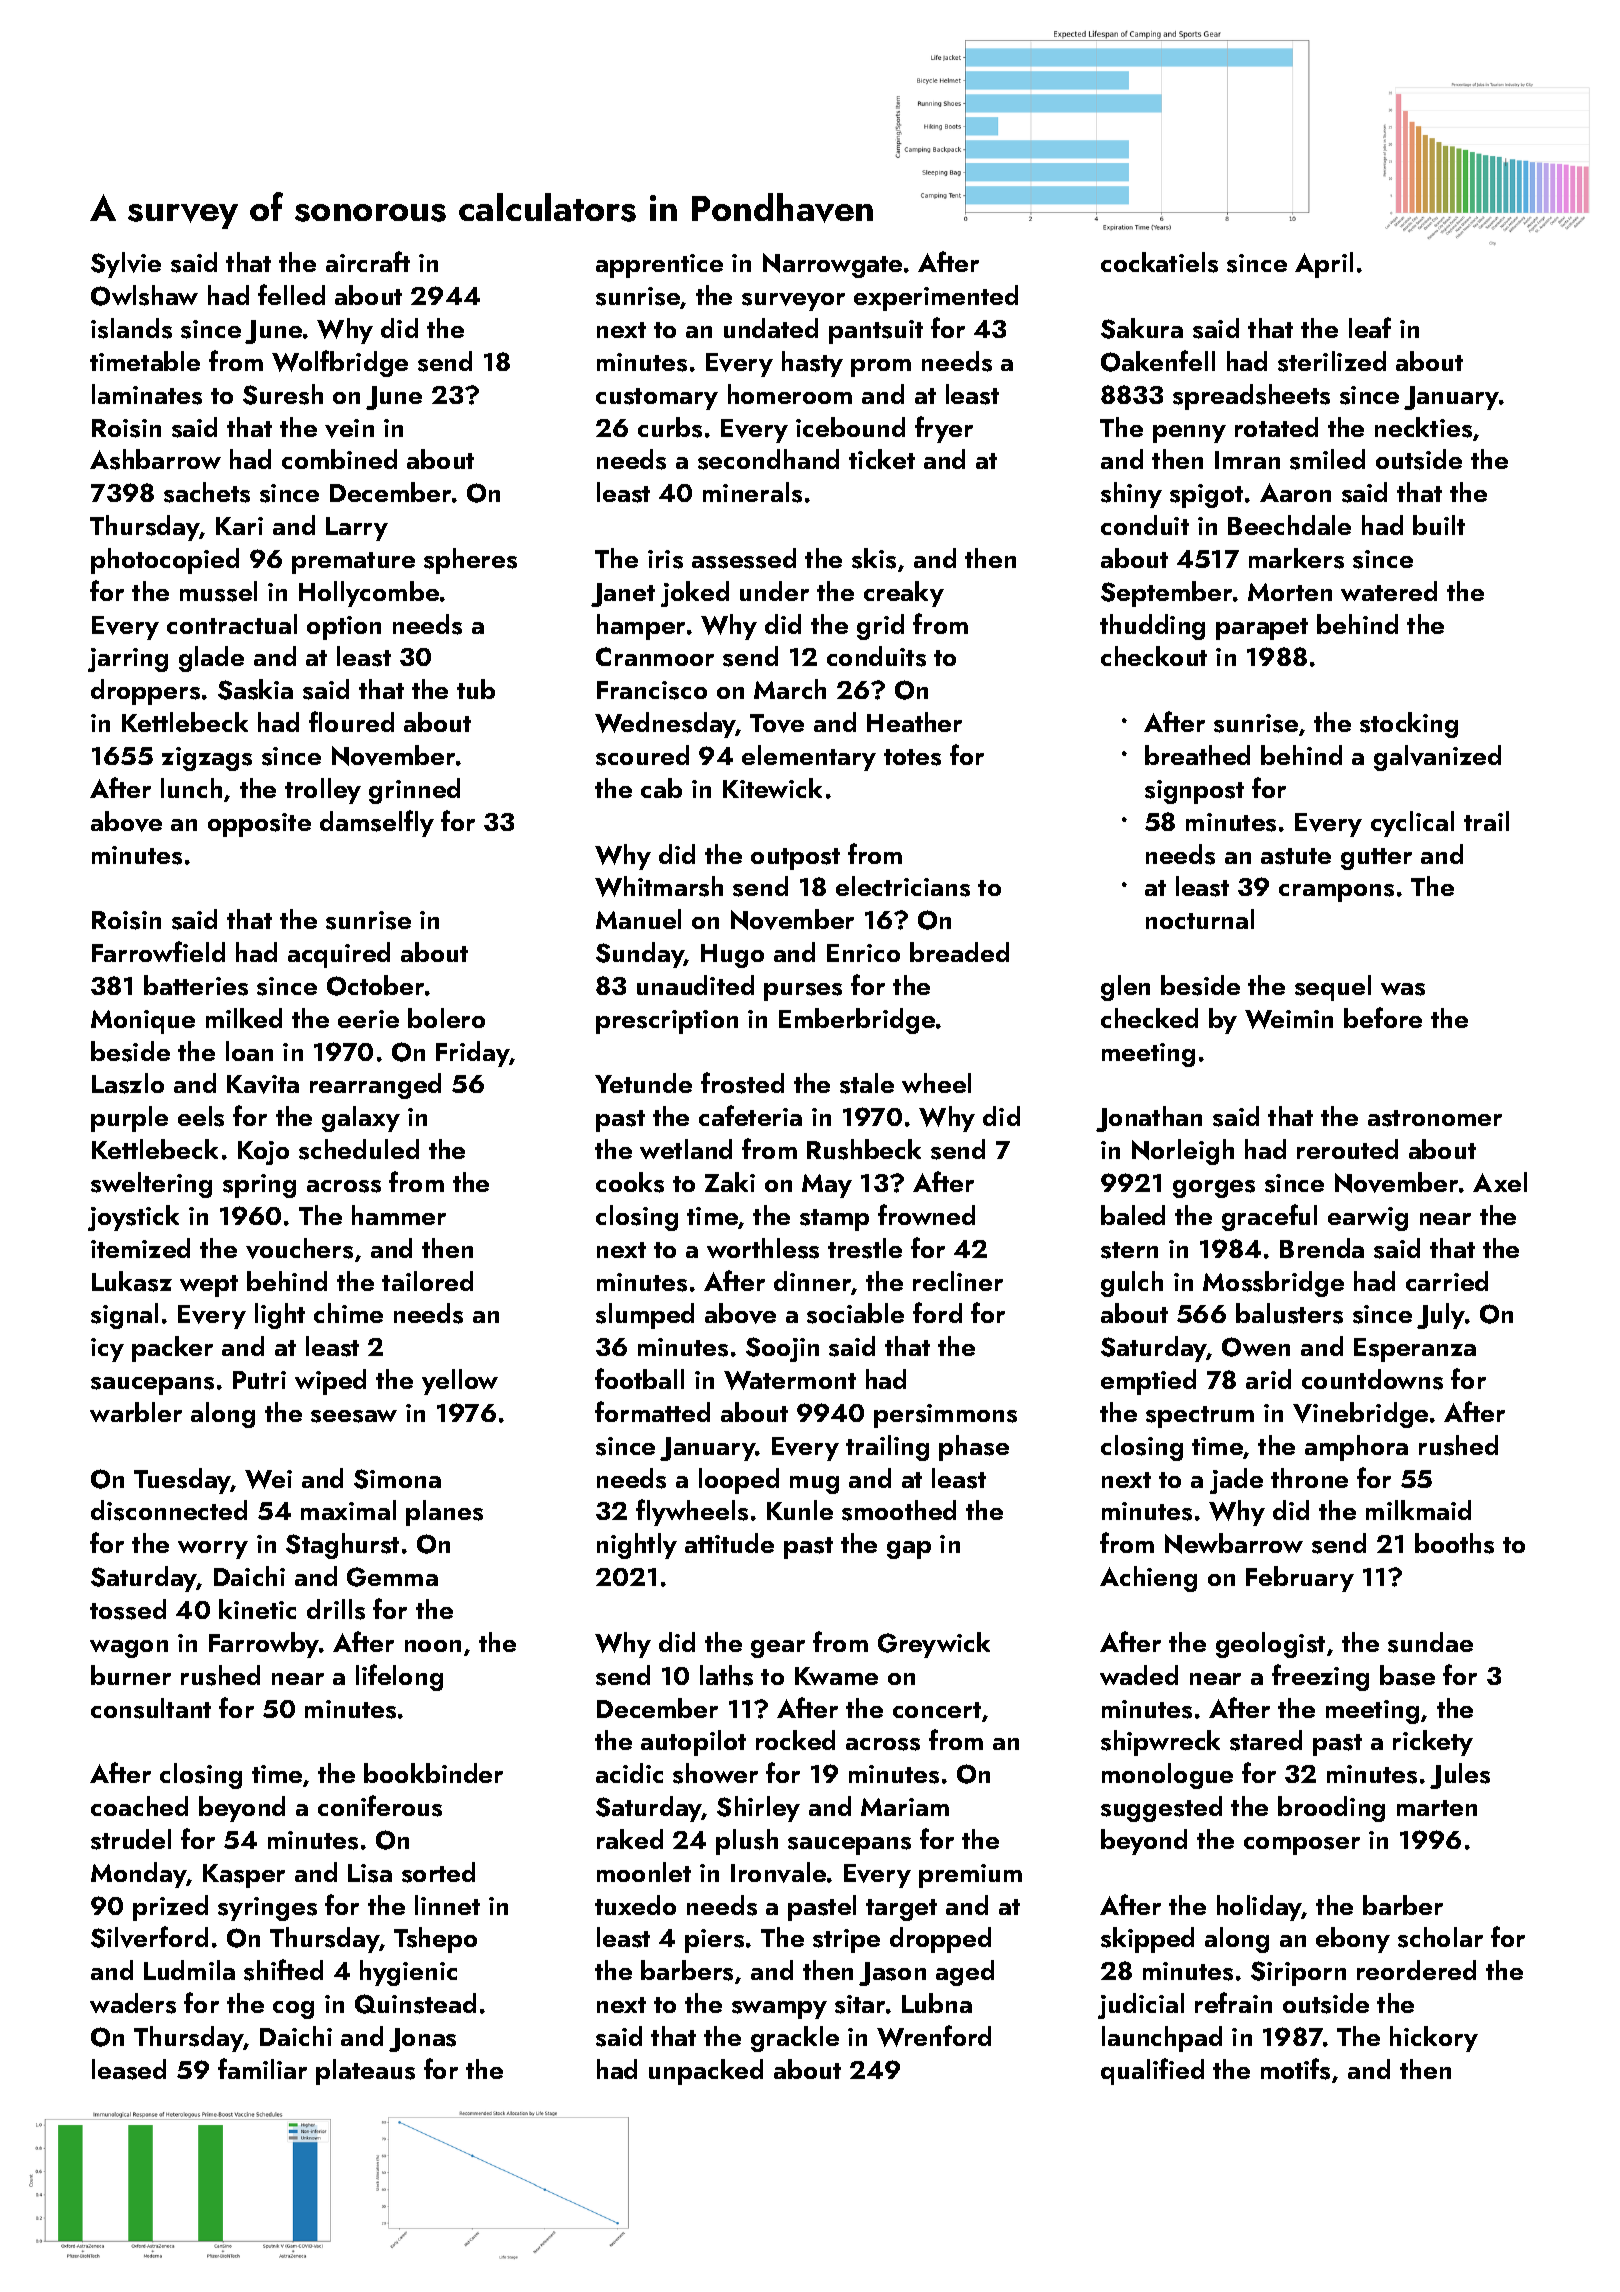 Image resolution: width=1620 pixels, height=2292 pixels. What do you see at coordinates (659, 266) in the screenshot?
I see `apprentice` at bounding box center [659, 266].
